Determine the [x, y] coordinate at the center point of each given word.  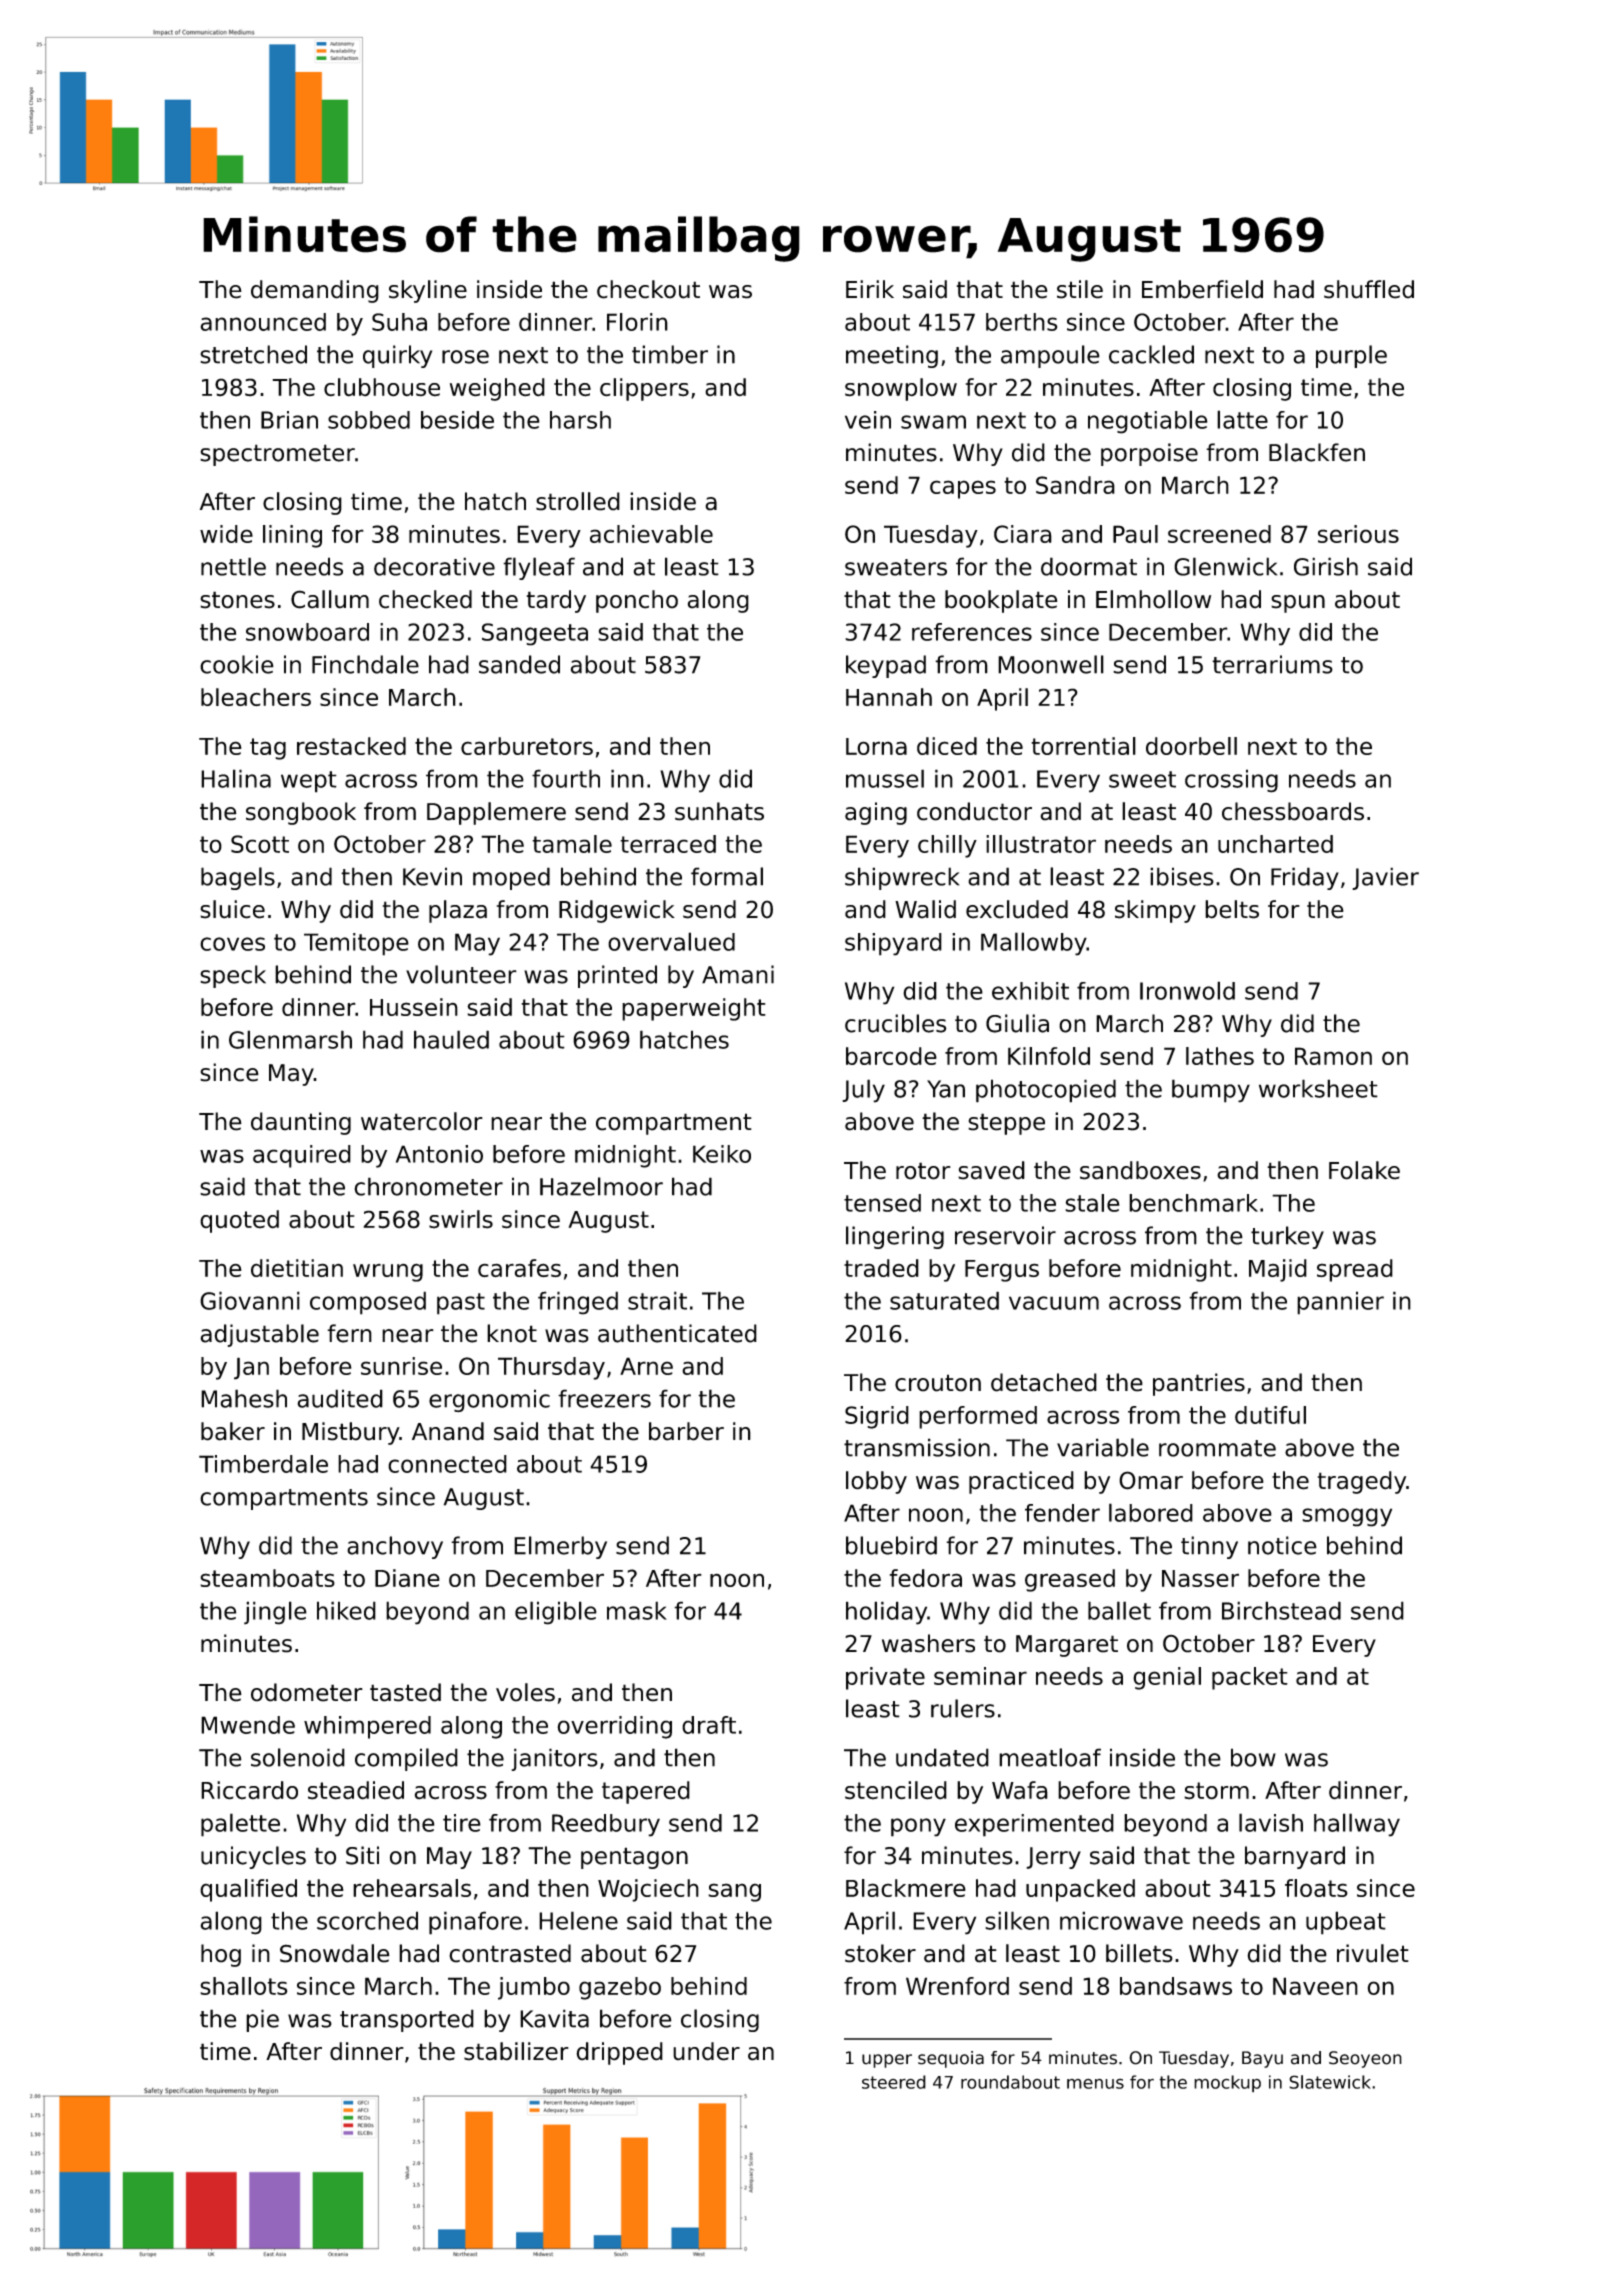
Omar [1151, 1480]
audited [340, 1398]
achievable [651, 534]
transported [407, 2020]
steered [894, 2082]
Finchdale [365, 664]
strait [657, 1300]
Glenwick [1225, 566]
